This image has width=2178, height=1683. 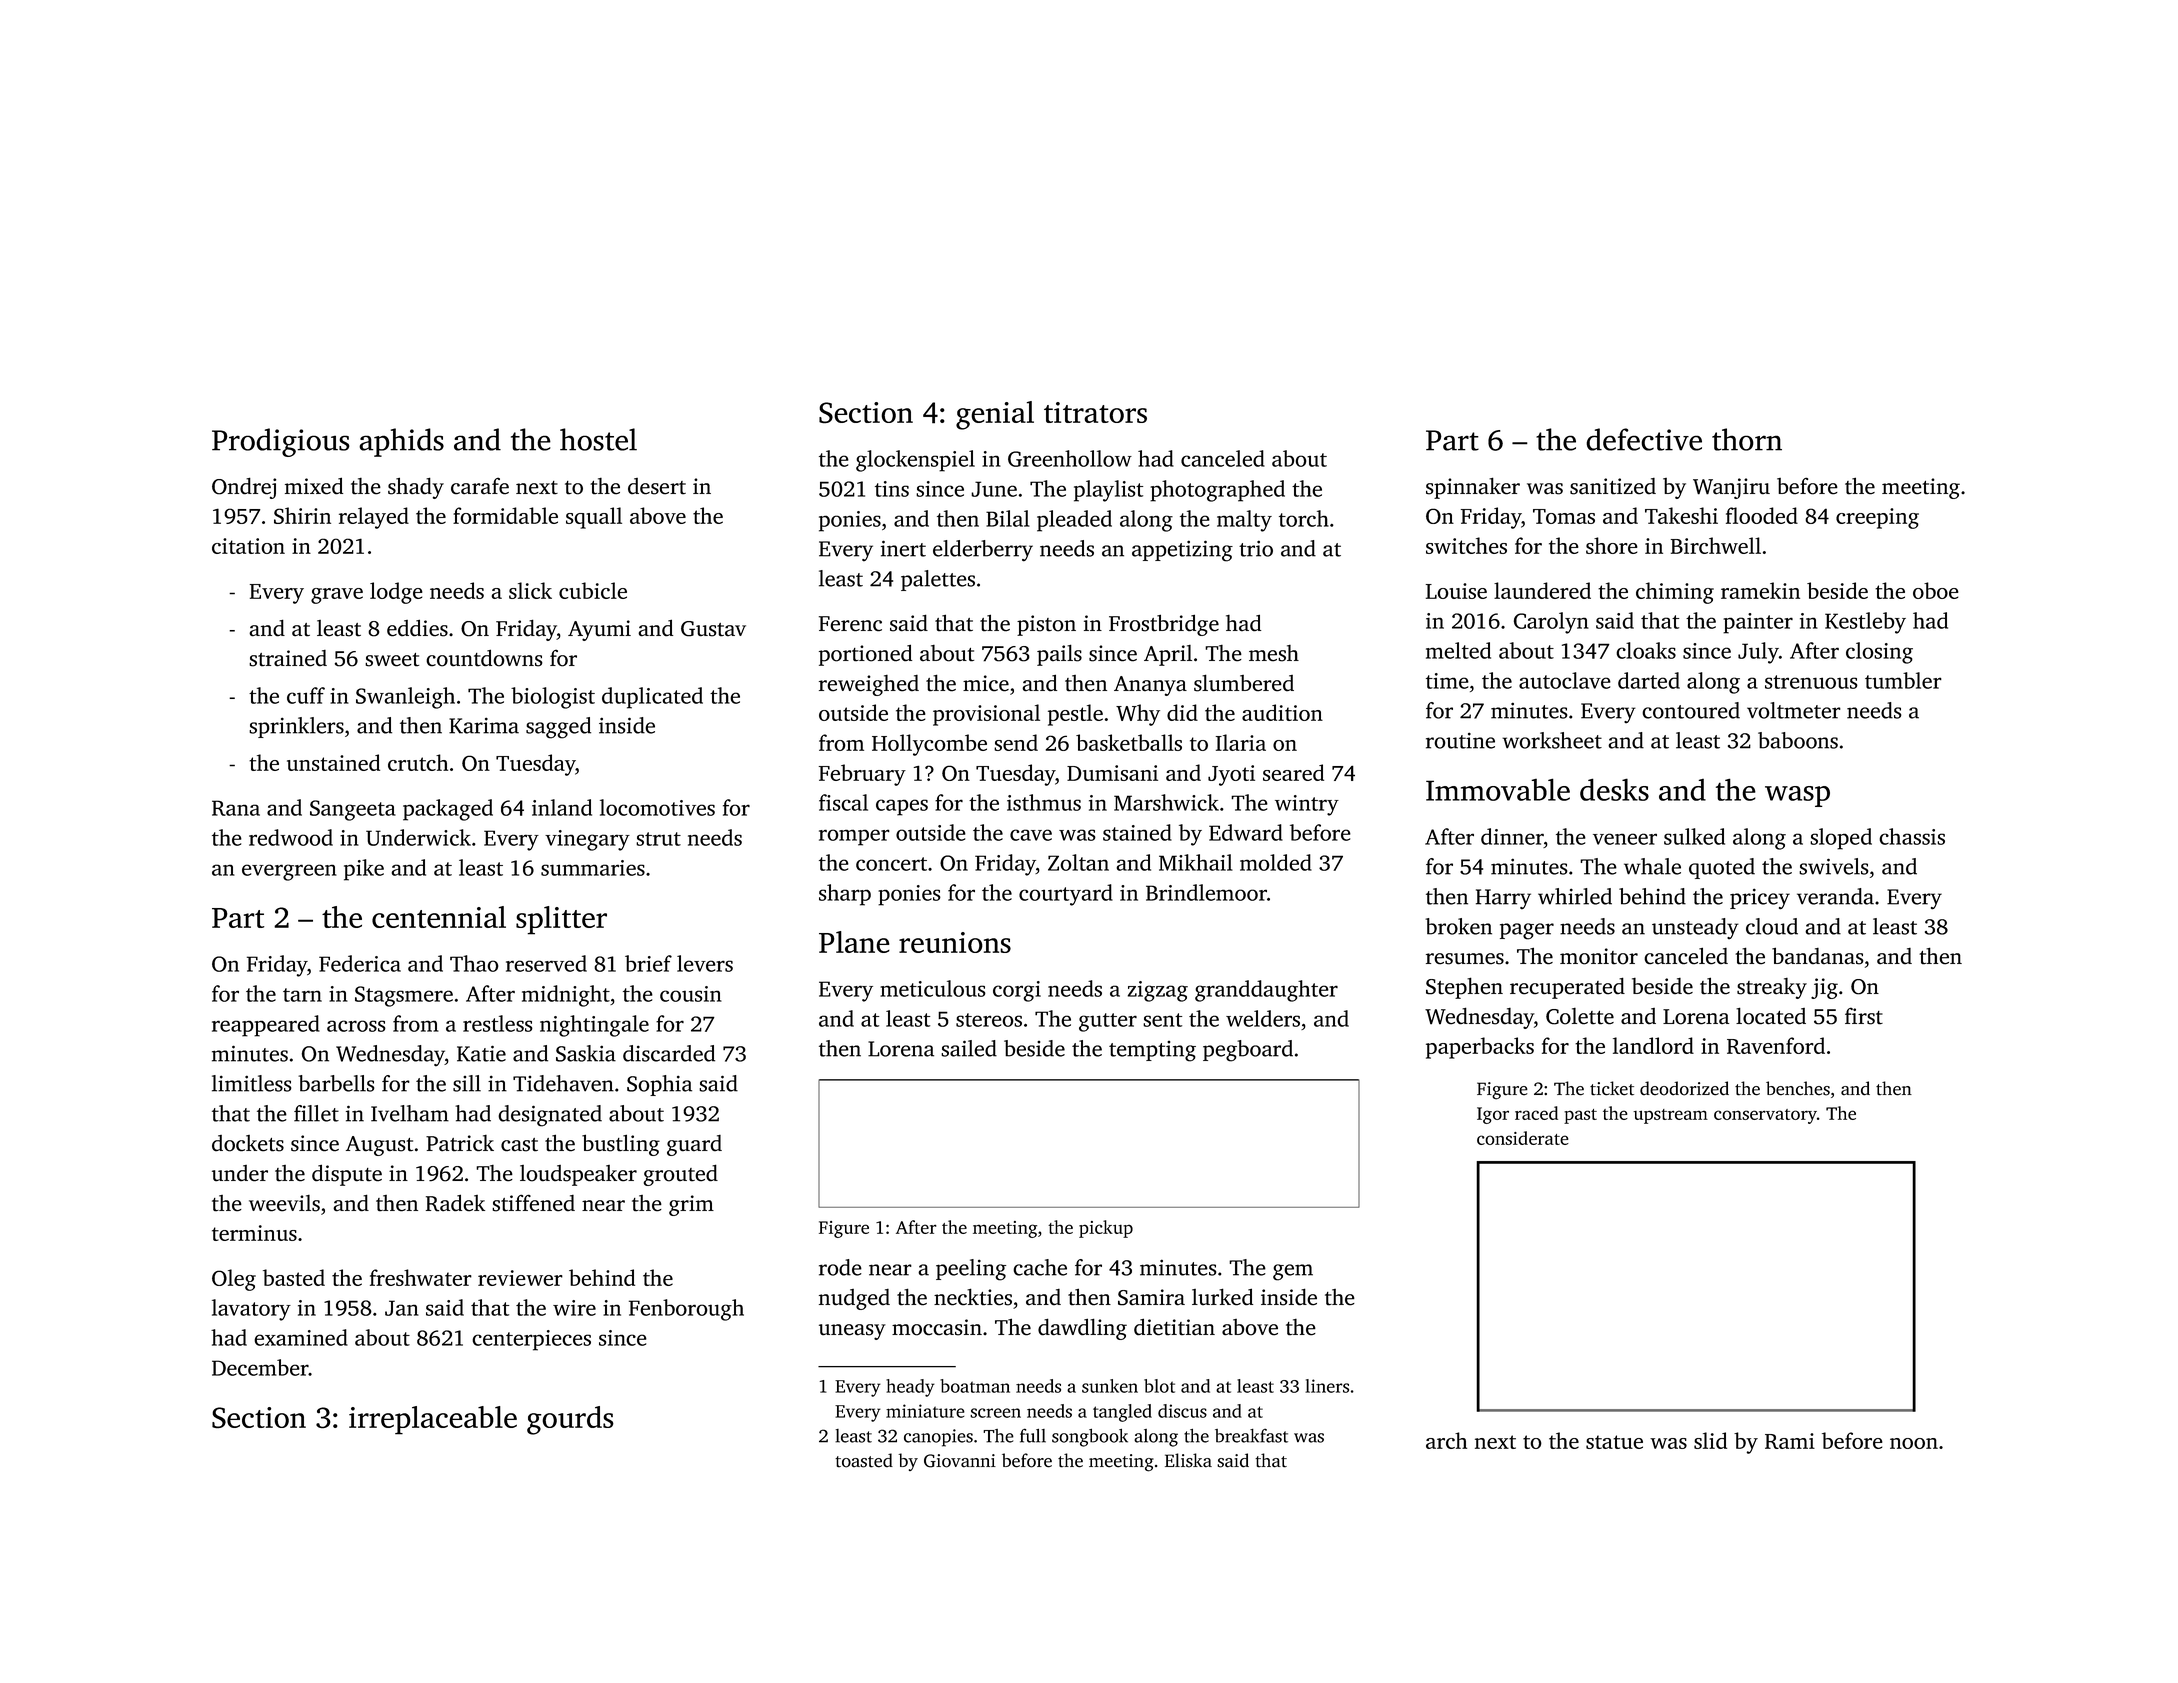 What do you see at coordinates (410, 1113) in the image?
I see `Ivelham` at bounding box center [410, 1113].
